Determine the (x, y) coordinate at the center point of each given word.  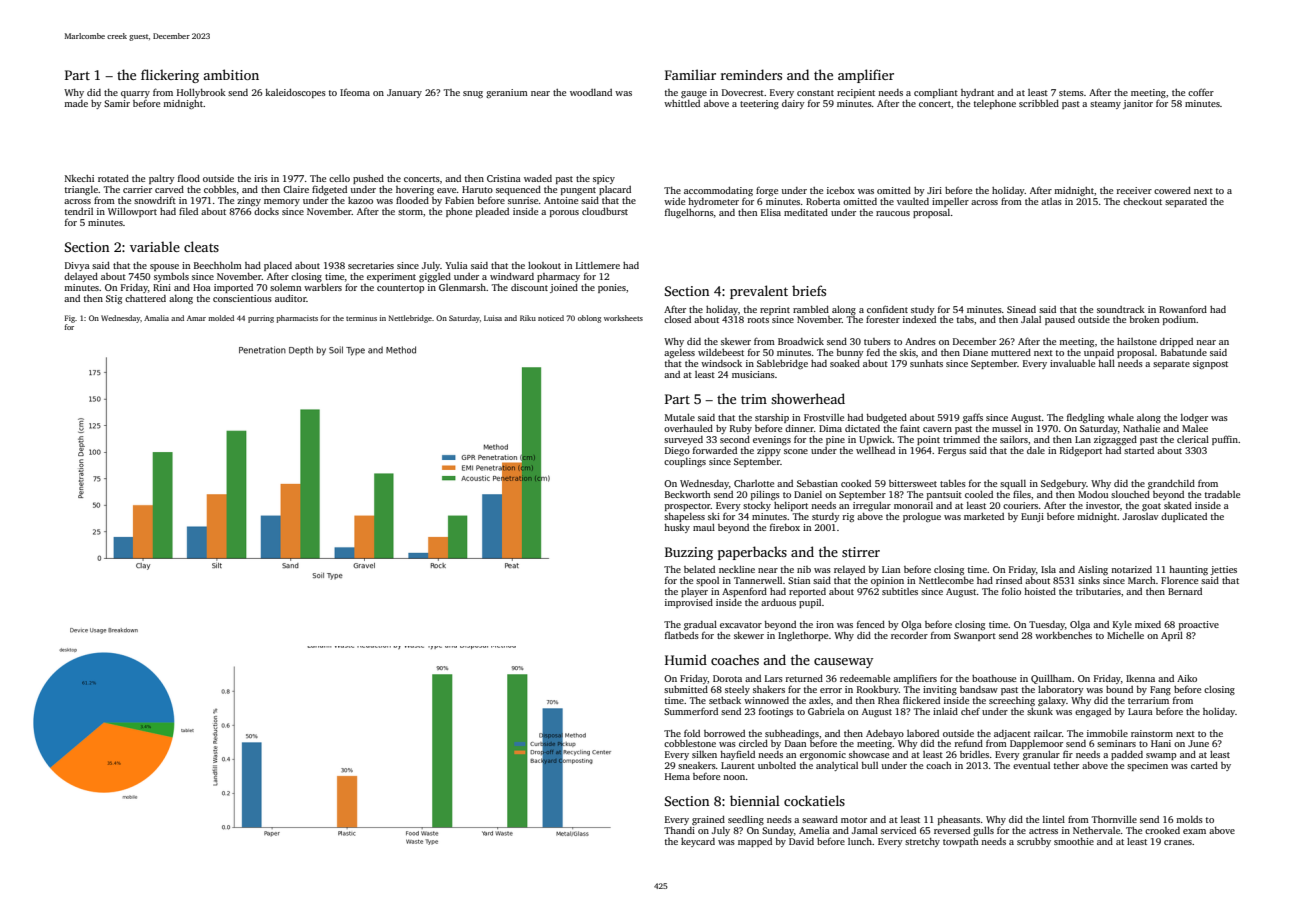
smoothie (1074, 841)
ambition (231, 74)
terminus (361, 318)
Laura (1140, 711)
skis (908, 352)
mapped (755, 842)
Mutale (680, 417)
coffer (1201, 92)
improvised (689, 603)
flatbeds (682, 635)
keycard (698, 842)
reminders (751, 74)
